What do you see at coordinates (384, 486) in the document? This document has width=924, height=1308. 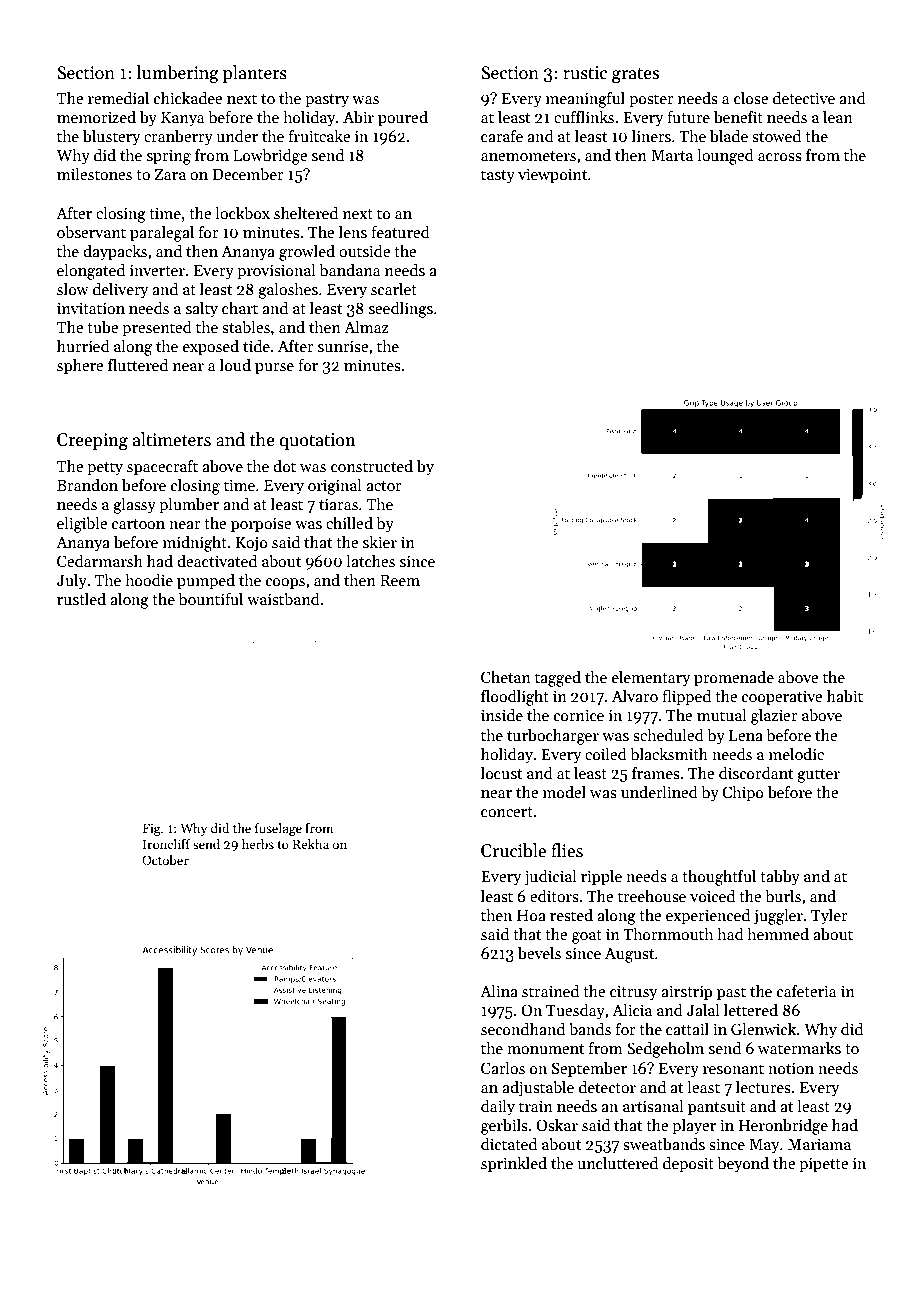 I see `actor` at bounding box center [384, 486].
